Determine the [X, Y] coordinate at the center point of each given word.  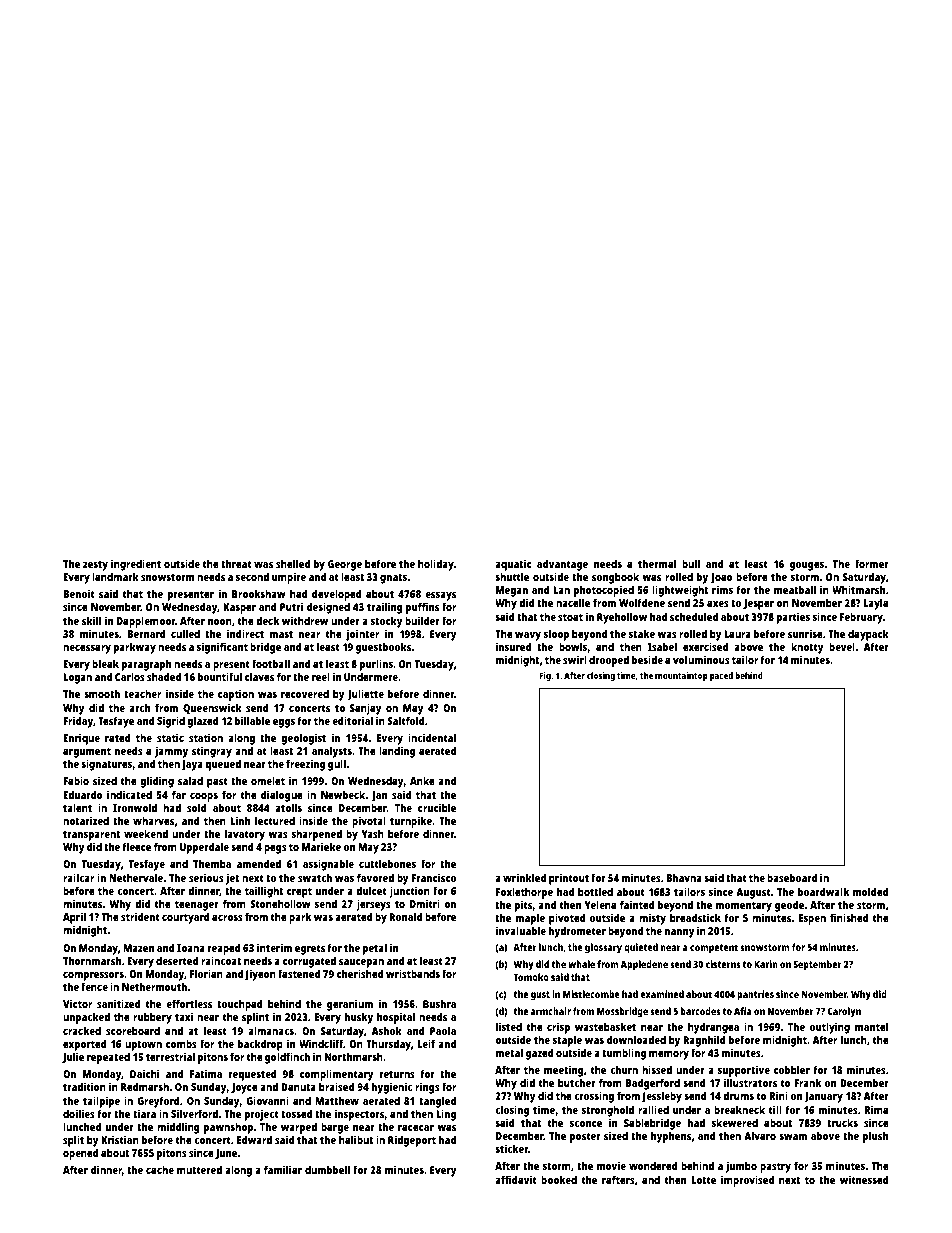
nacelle [573, 602]
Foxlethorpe [524, 893]
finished [849, 917]
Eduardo [83, 794]
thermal [657, 563]
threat [236, 563]
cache [160, 1169]
